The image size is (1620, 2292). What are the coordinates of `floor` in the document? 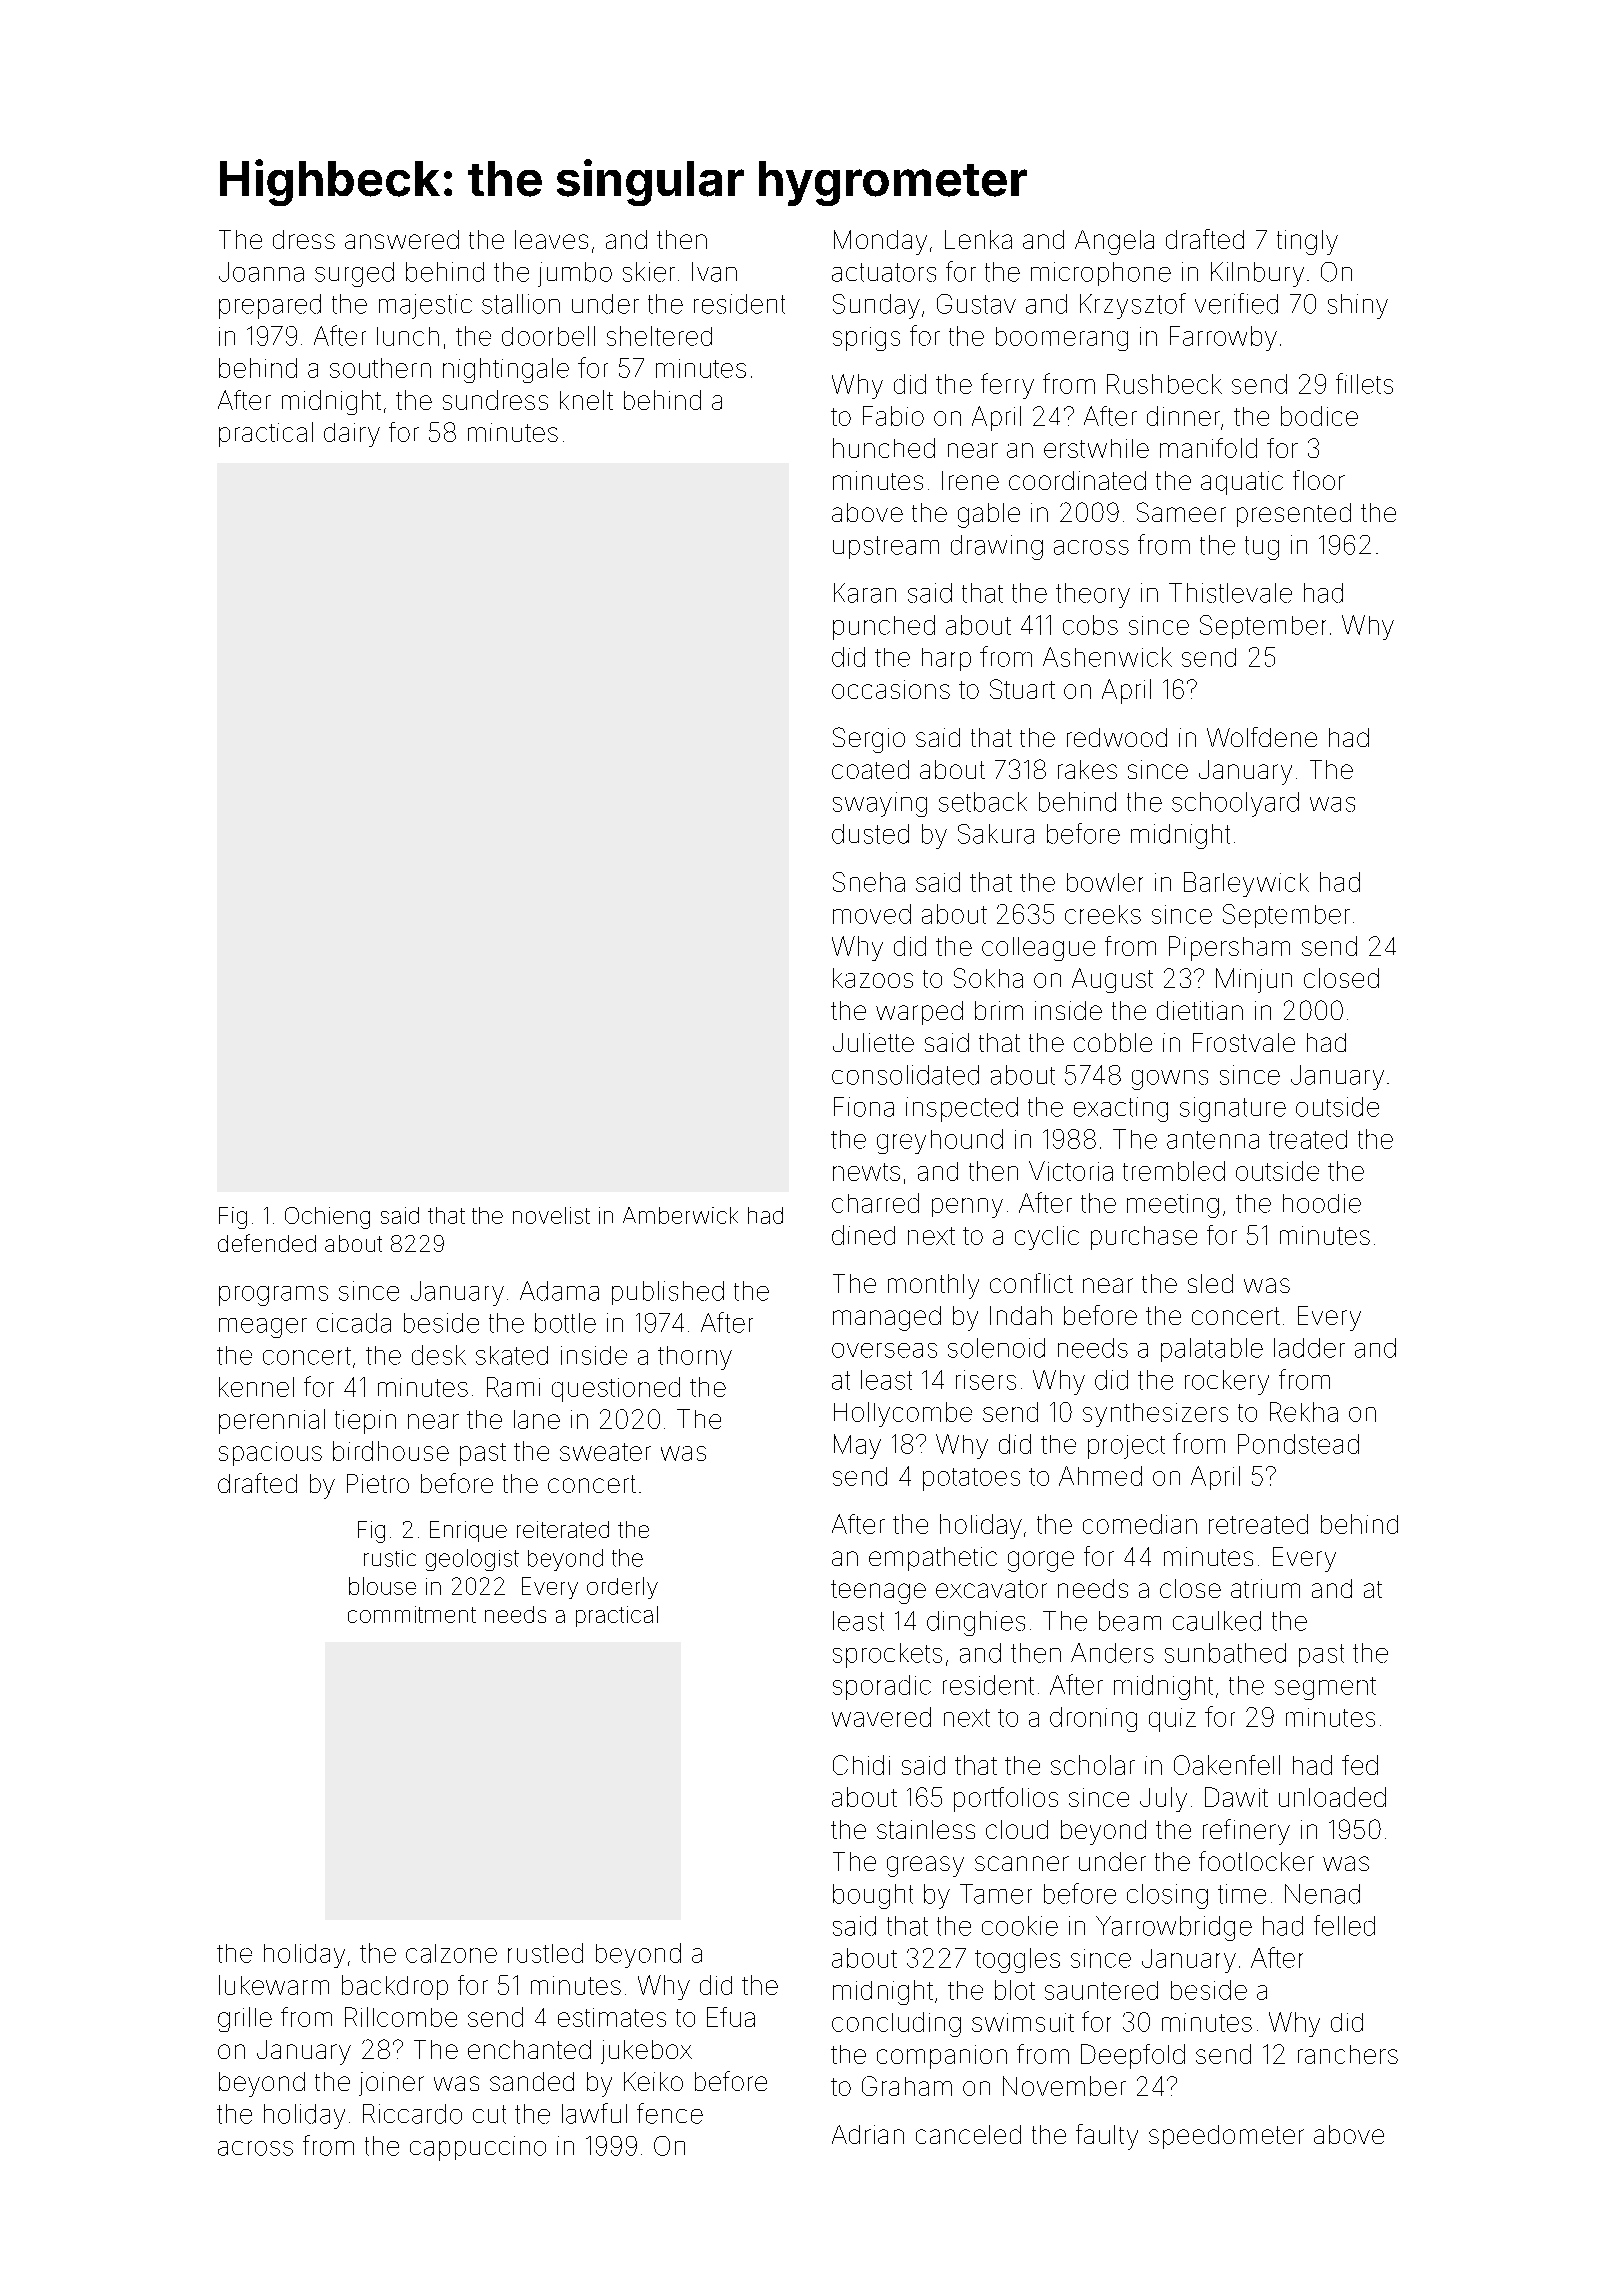 It's located at (1319, 480).
